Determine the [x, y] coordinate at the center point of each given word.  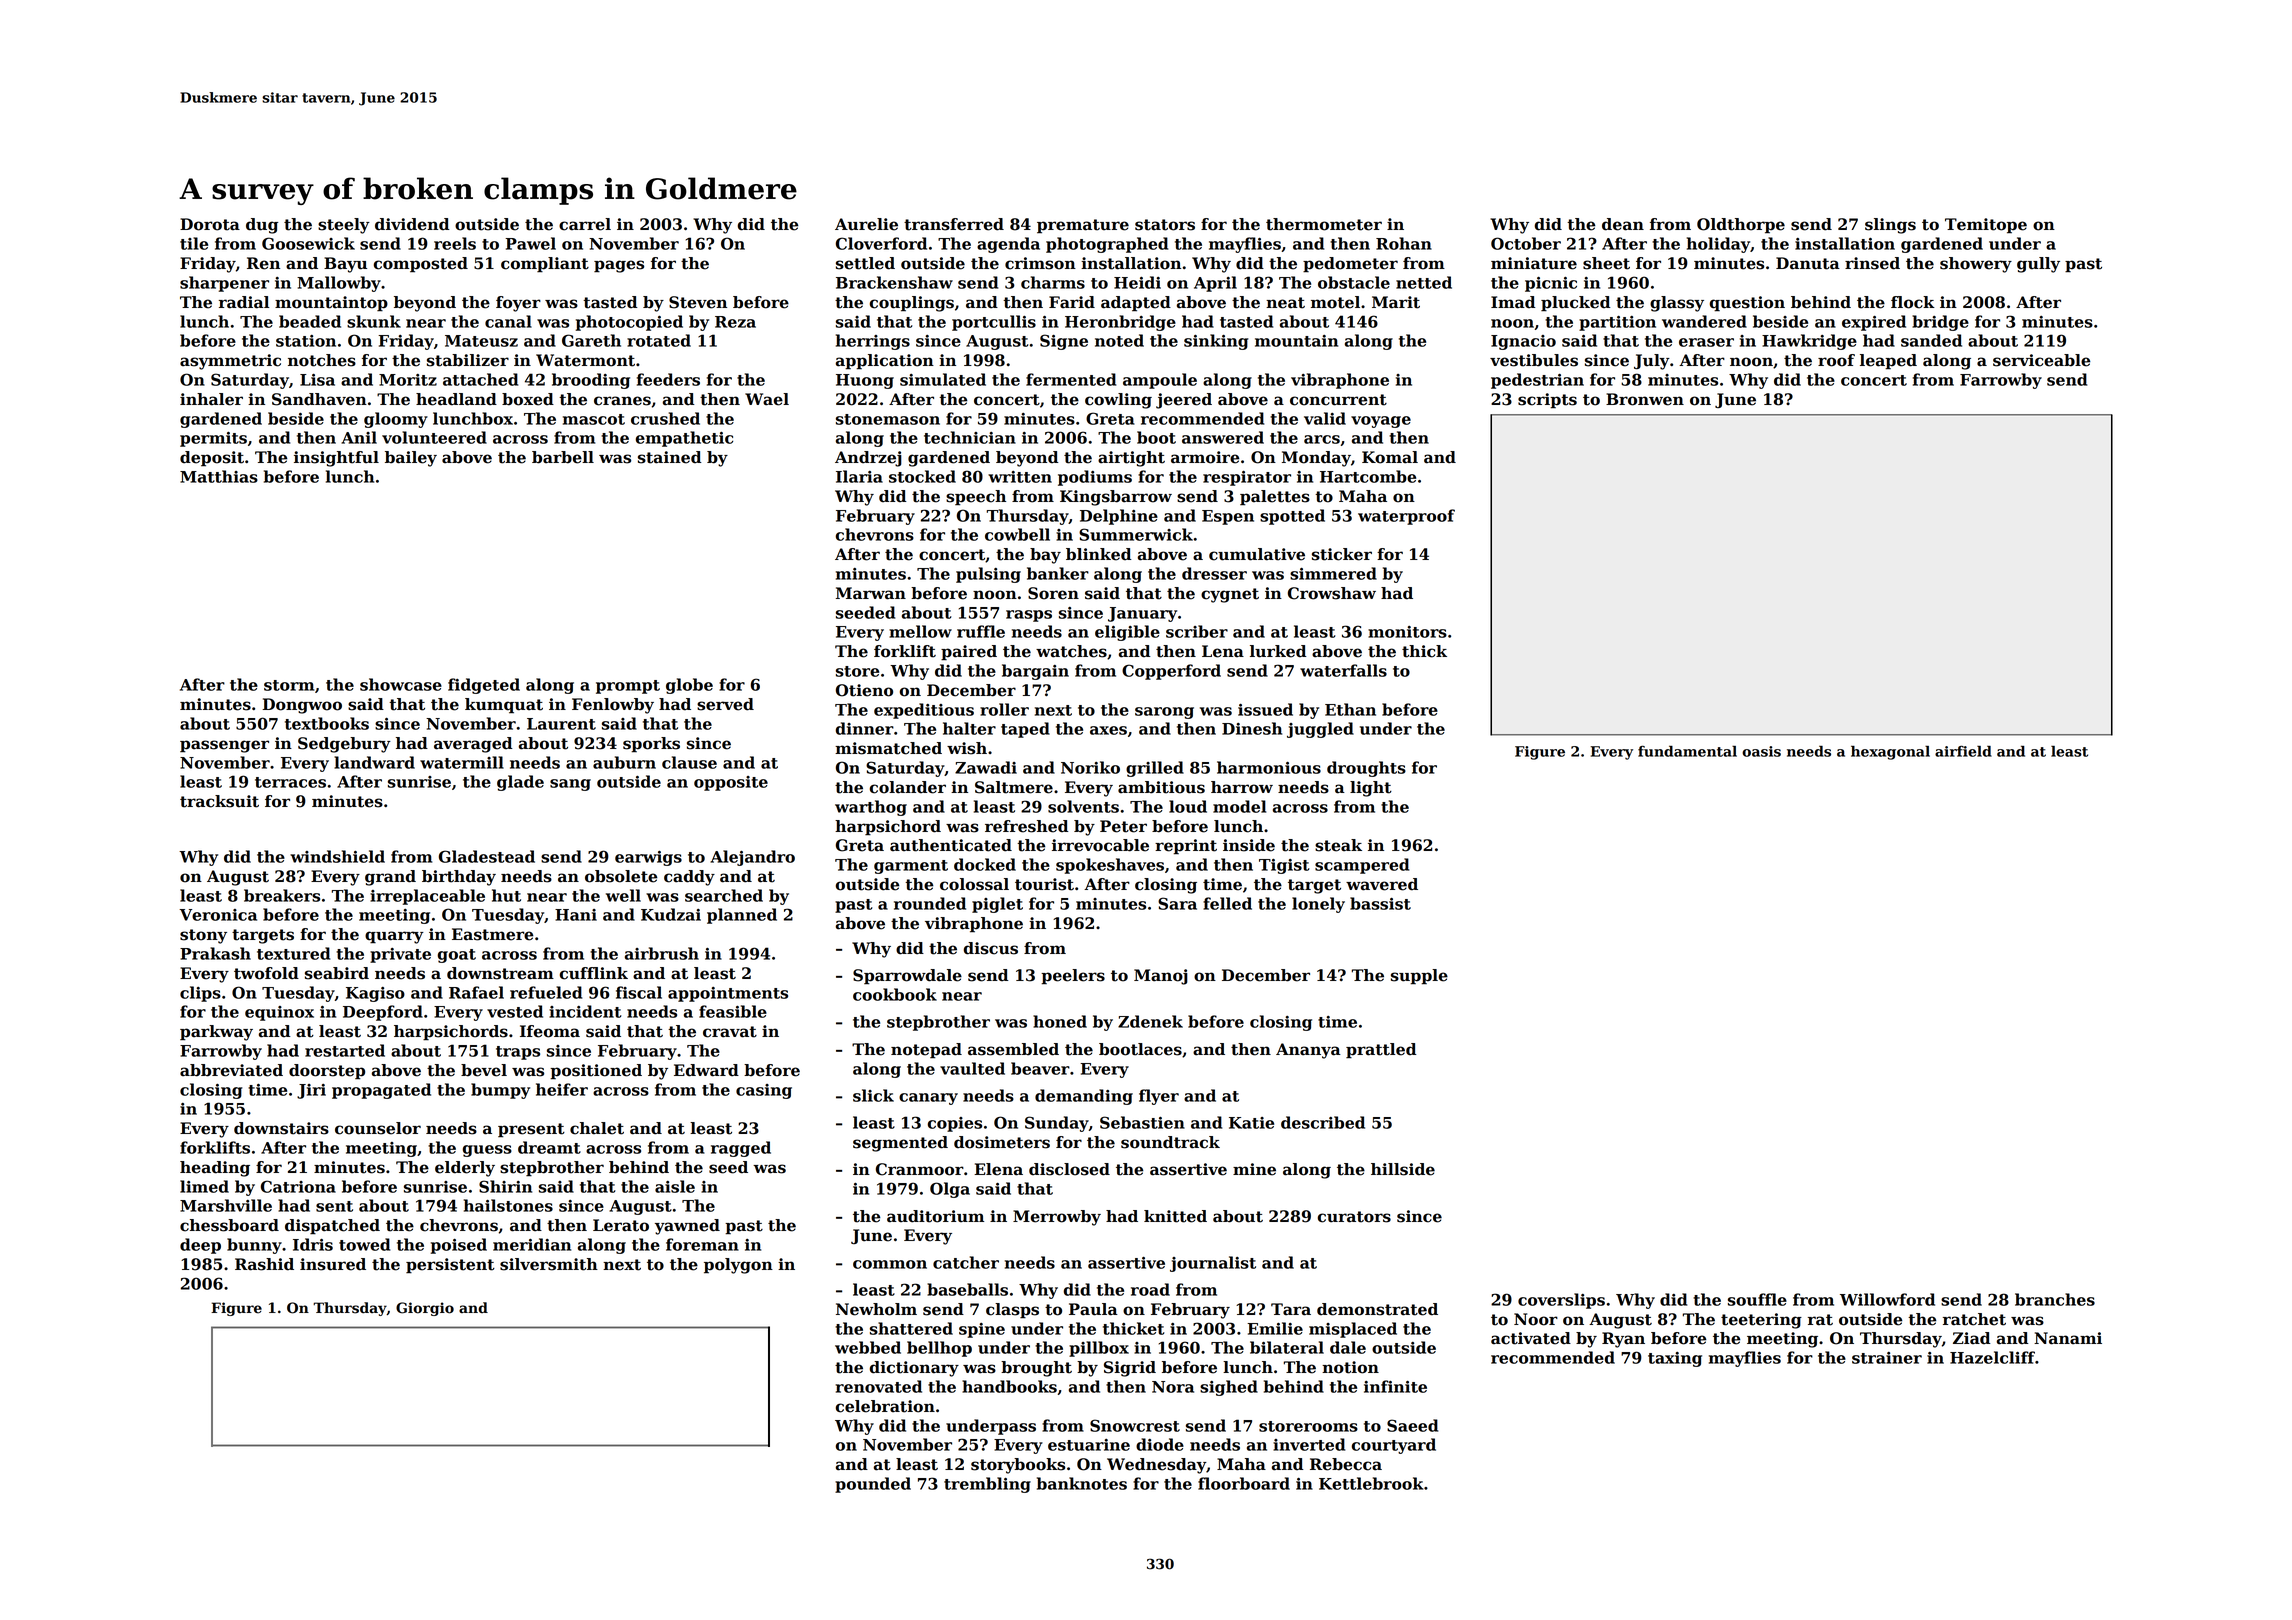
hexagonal [1890, 753]
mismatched [888, 748]
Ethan [1350, 709]
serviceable [2041, 360]
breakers [282, 895]
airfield [1963, 751]
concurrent [1338, 400]
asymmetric [230, 362]
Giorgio [425, 1309]
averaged [473, 745]
